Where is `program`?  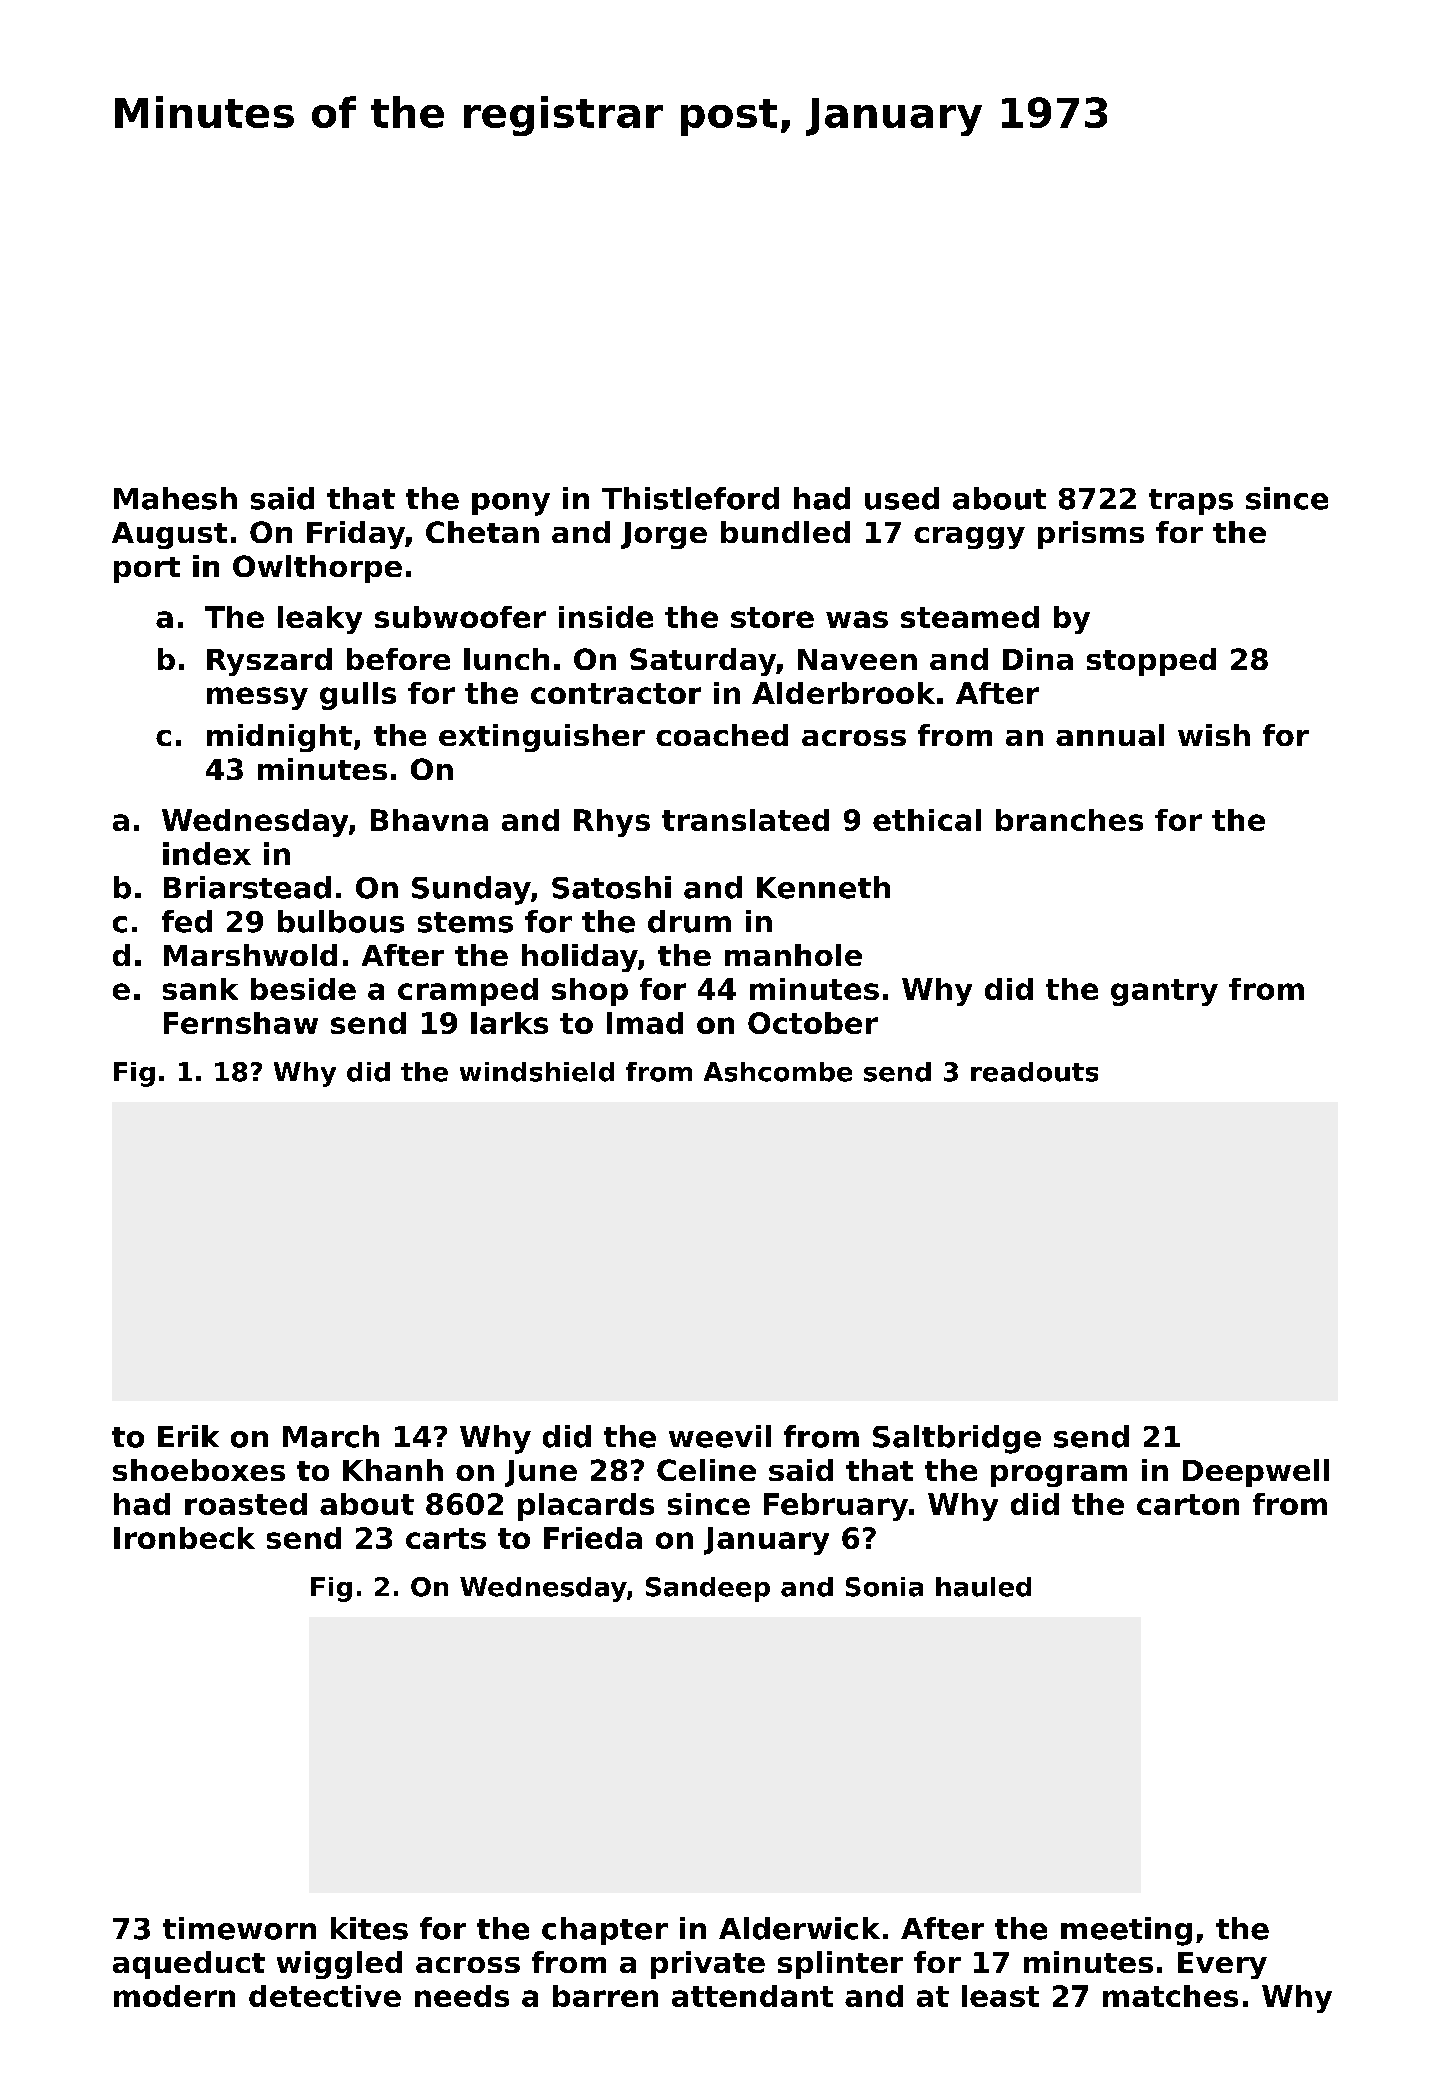 program is located at coordinates (1059, 1476).
